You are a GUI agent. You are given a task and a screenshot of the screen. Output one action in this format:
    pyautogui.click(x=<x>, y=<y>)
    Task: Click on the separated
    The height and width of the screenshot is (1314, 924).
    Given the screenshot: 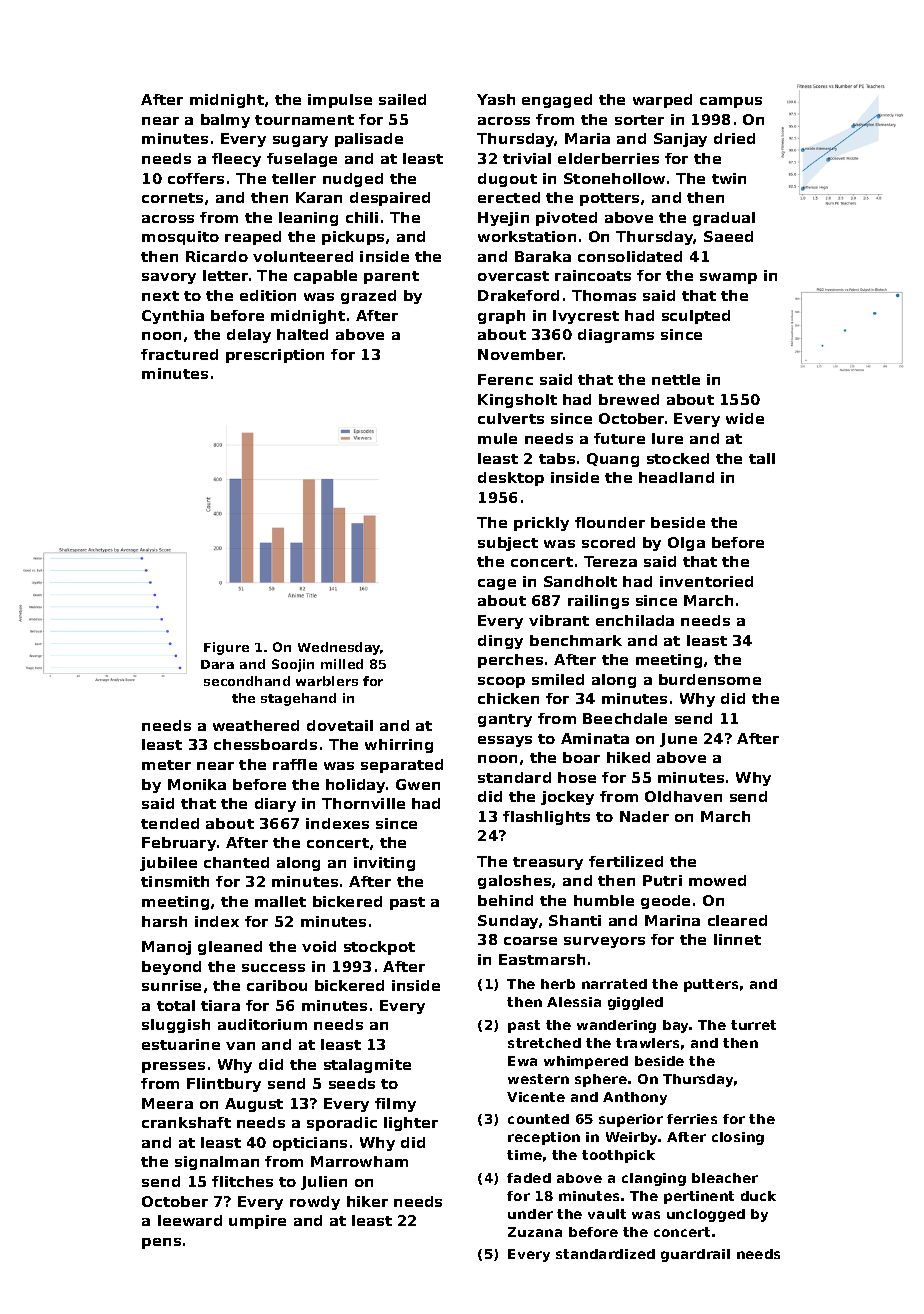 What is the action you would take?
    pyautogui.click(x=402, y=766)
